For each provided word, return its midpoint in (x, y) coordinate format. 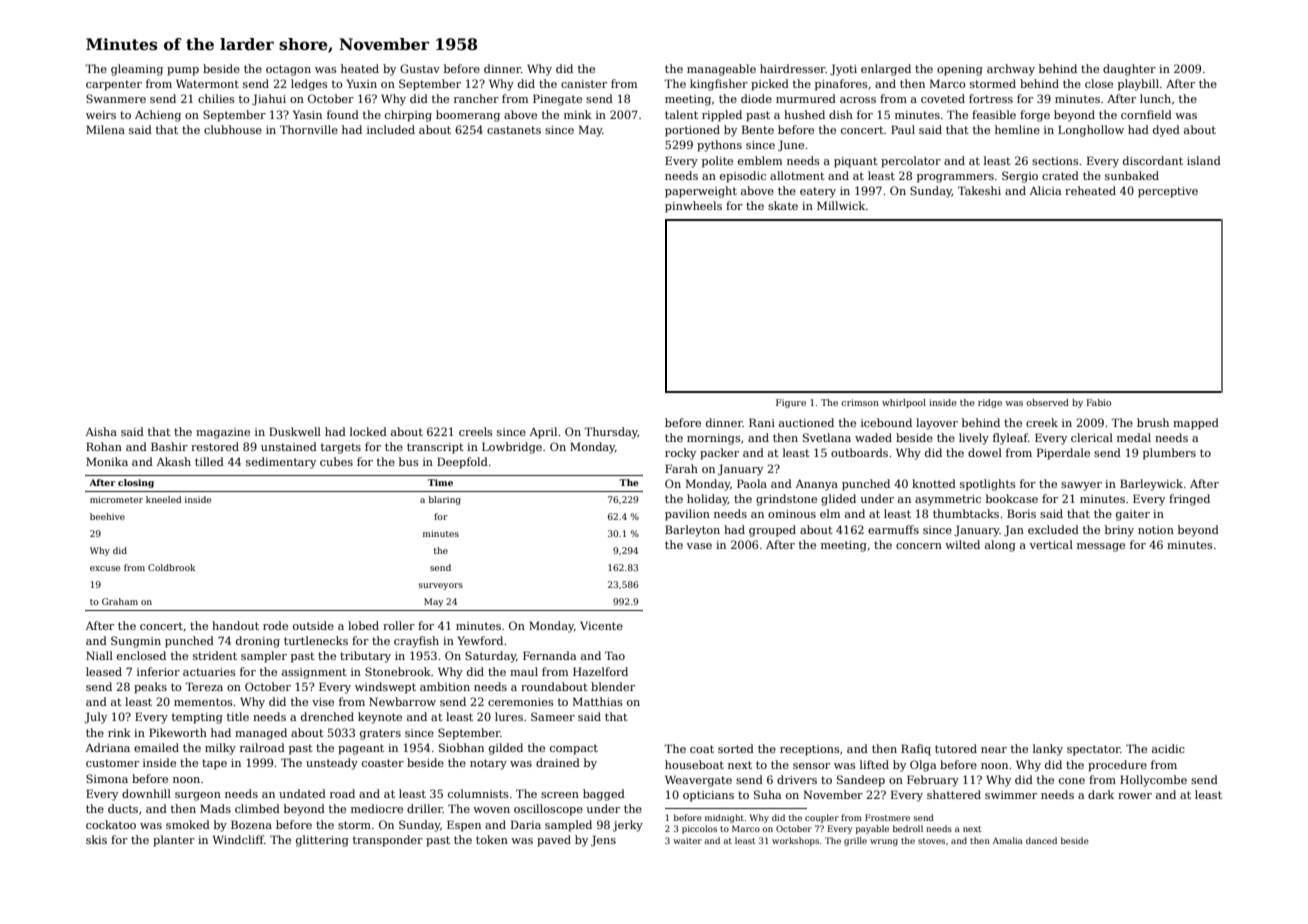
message (1101, 547)
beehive (107, 516)
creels (476, 431)
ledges (309, 85)
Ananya (817, 485)
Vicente (601, 625)
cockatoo (111, 824)
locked (368, 431)
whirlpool (904, 403)
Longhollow (1091, 131)
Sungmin (136, 642)
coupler (822, 818)
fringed (1189, 500)
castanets (514, 130)
